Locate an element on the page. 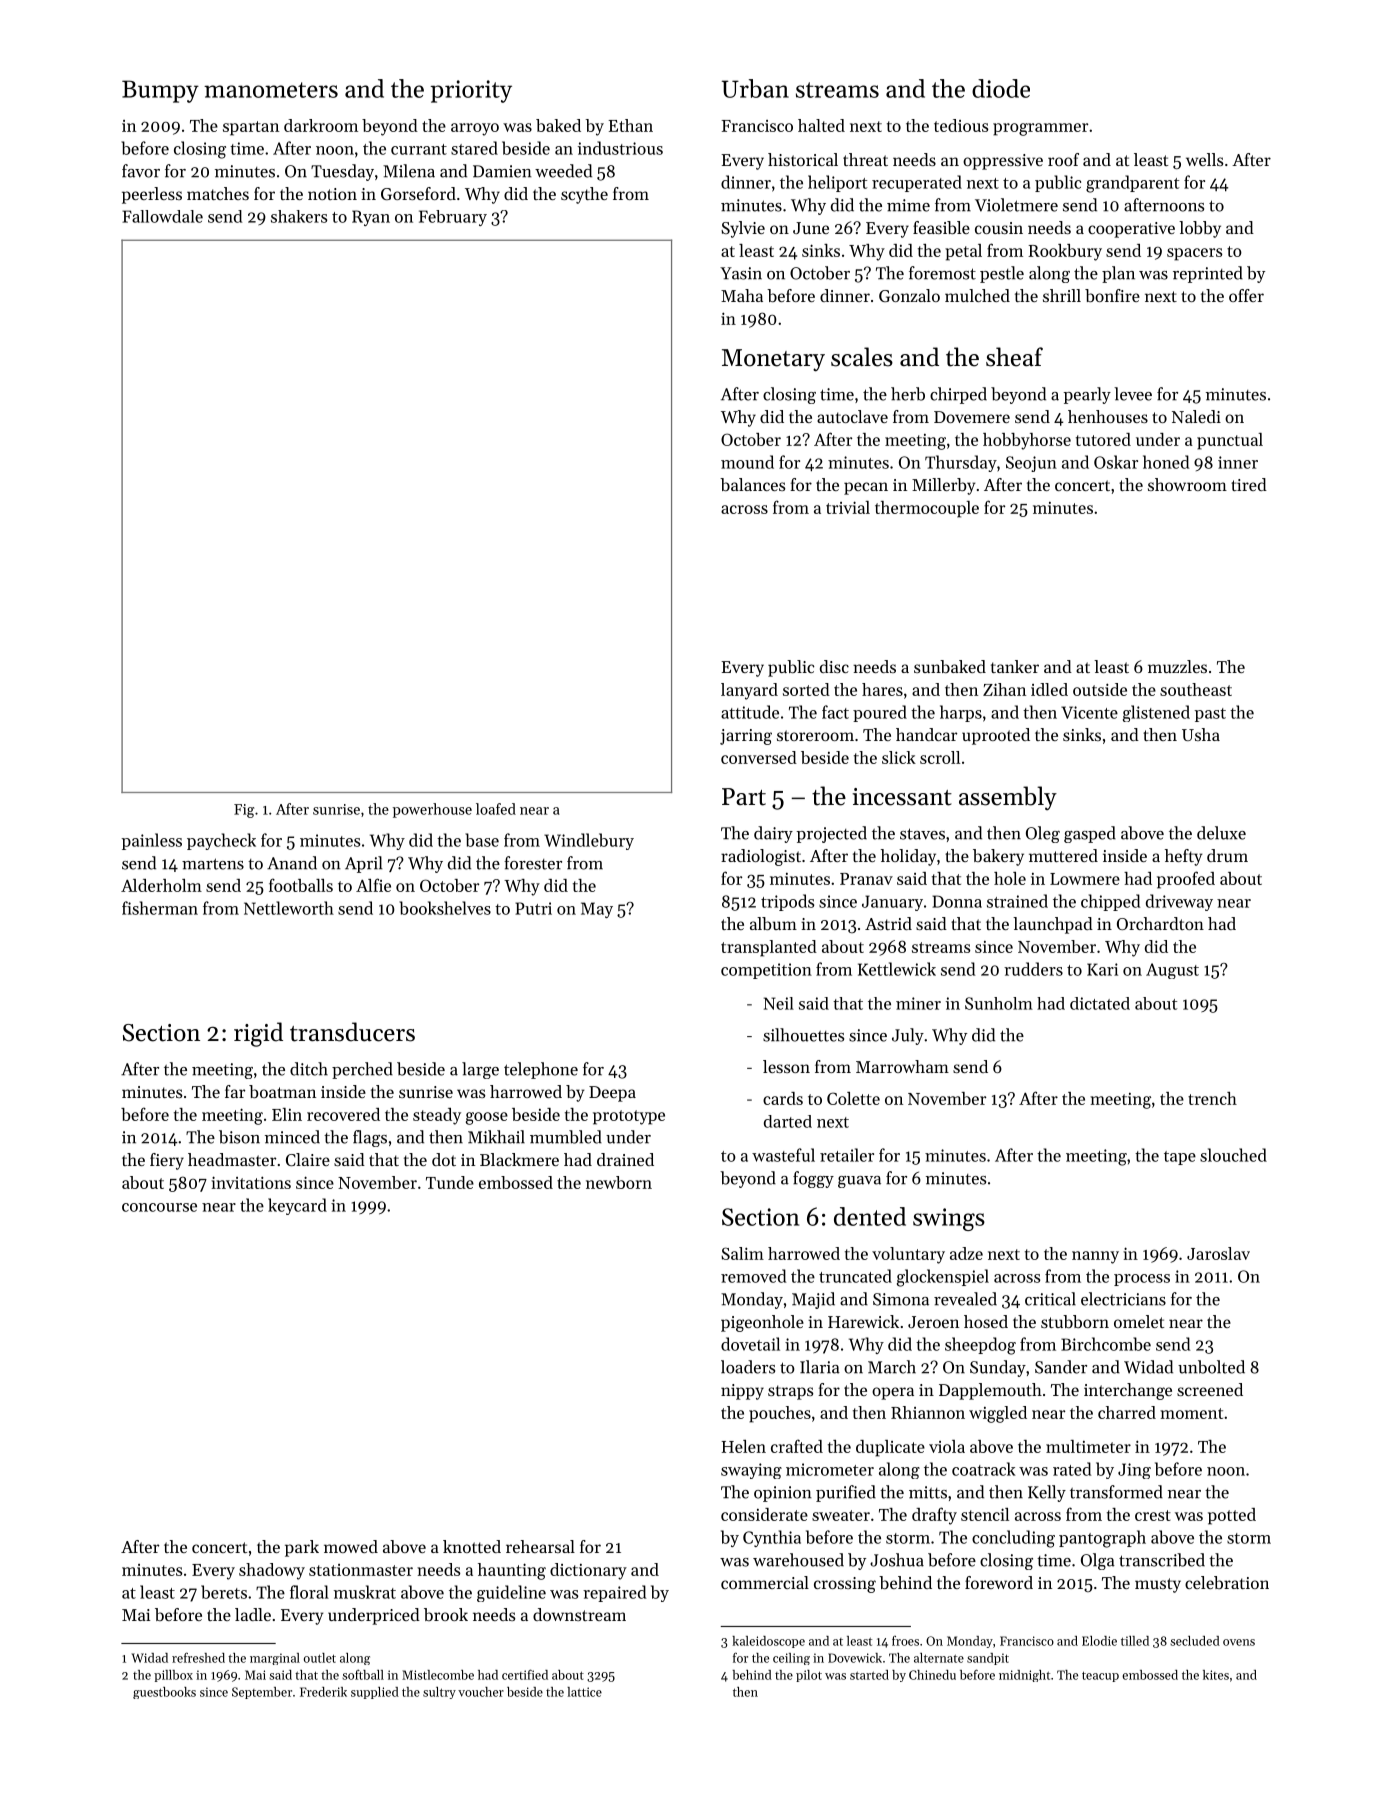 This page has width=1393, height=1802. guestbooks is located at coordinates (164, 1693).
